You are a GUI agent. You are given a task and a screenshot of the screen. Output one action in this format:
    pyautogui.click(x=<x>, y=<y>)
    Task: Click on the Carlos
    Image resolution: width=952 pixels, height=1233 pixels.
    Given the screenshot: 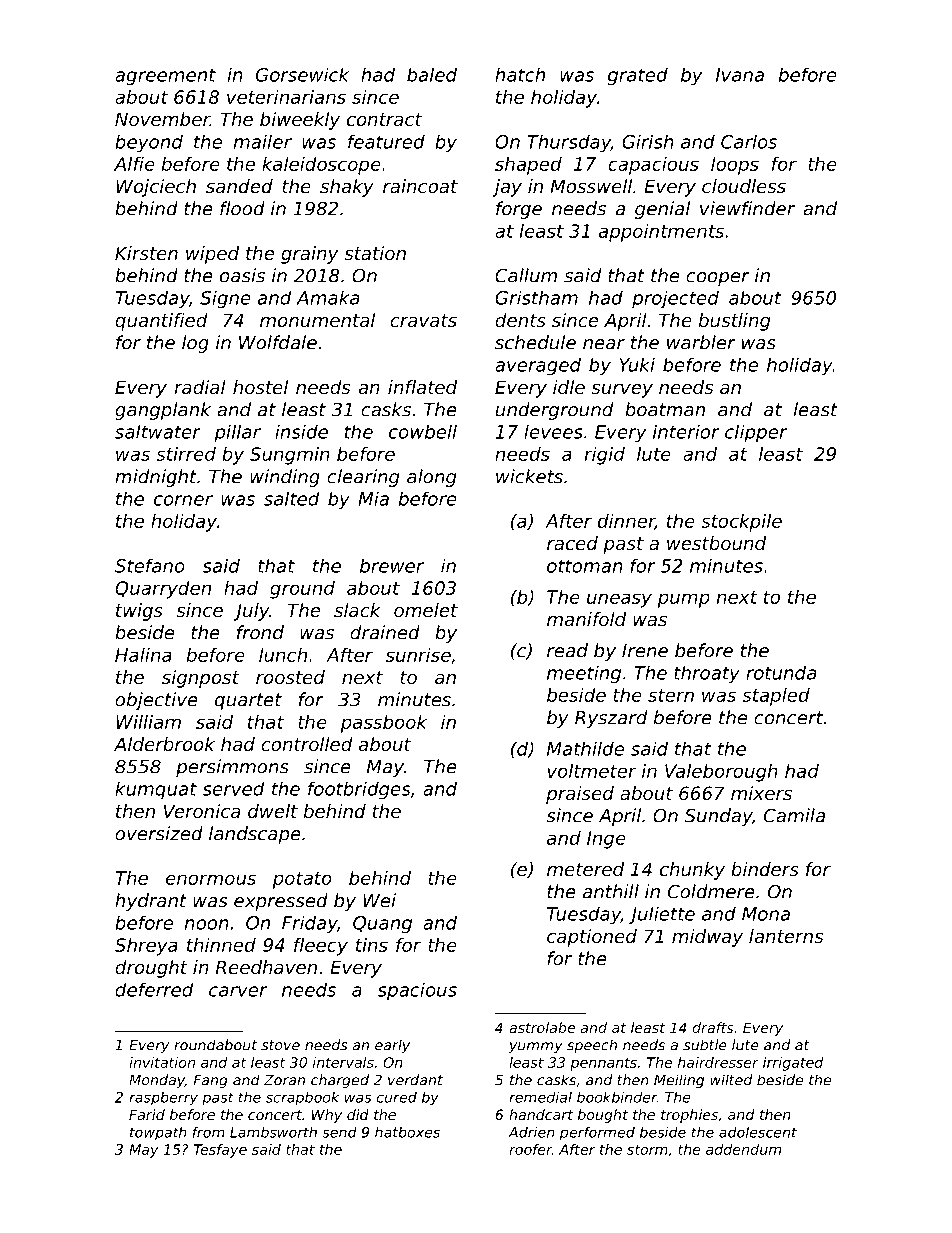 What is the action you would take?
    pyautogui.click(x=749, y=141)
